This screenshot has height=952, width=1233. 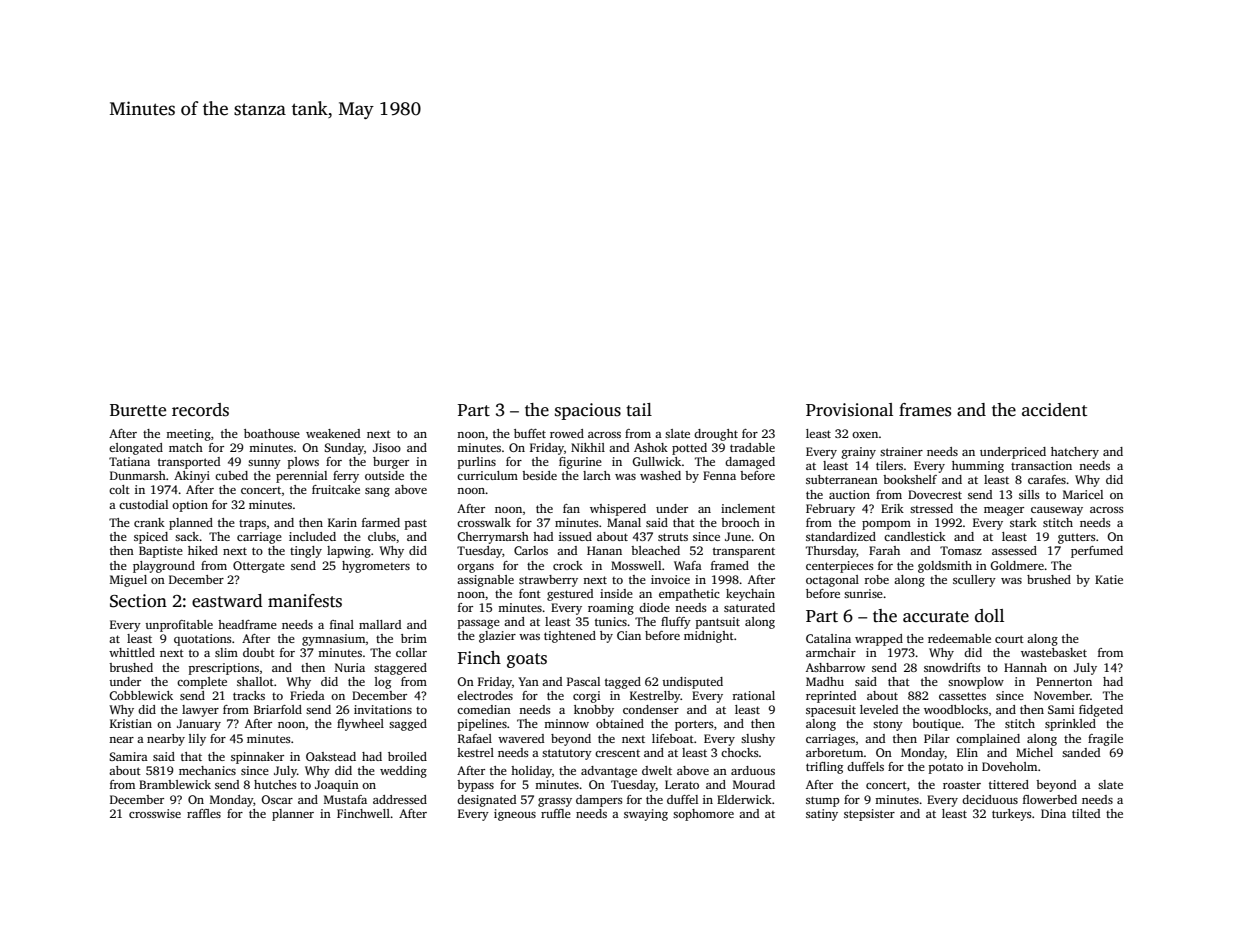 I want to click on larch, so click(x=597, y=475).
